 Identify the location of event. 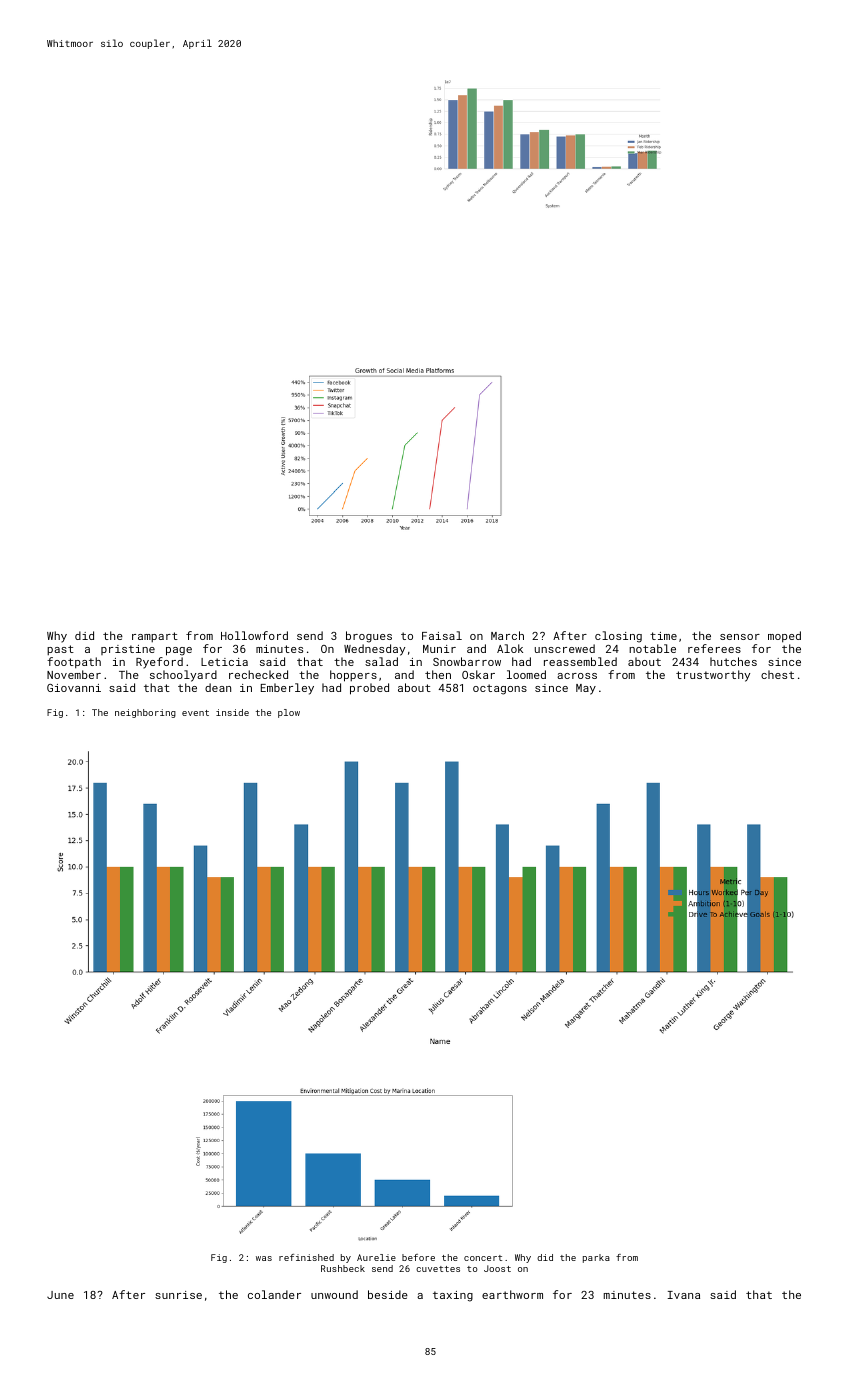
(195, 713).
